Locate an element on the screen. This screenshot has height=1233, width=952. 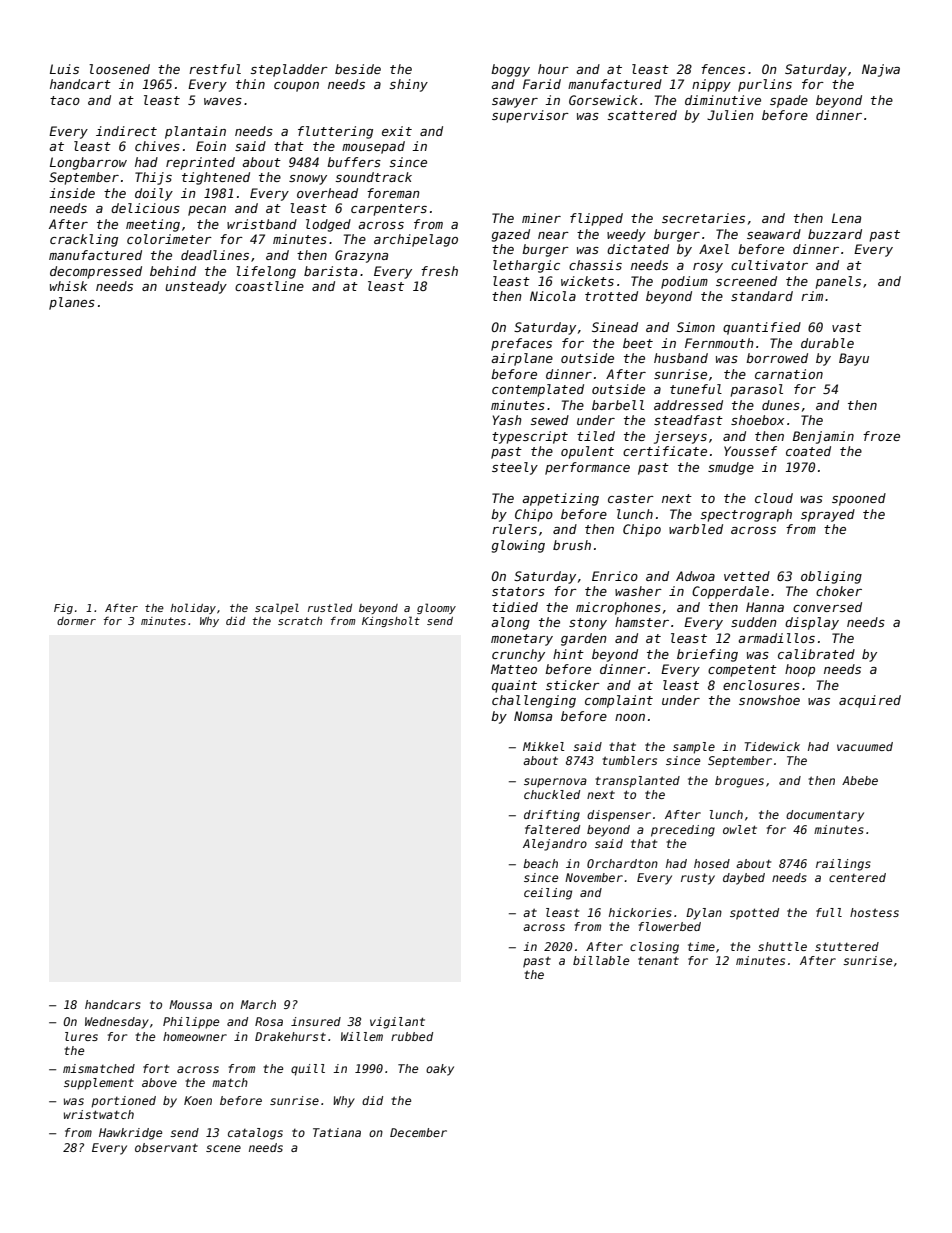
prefaces is located at coordinates (521, 344).
